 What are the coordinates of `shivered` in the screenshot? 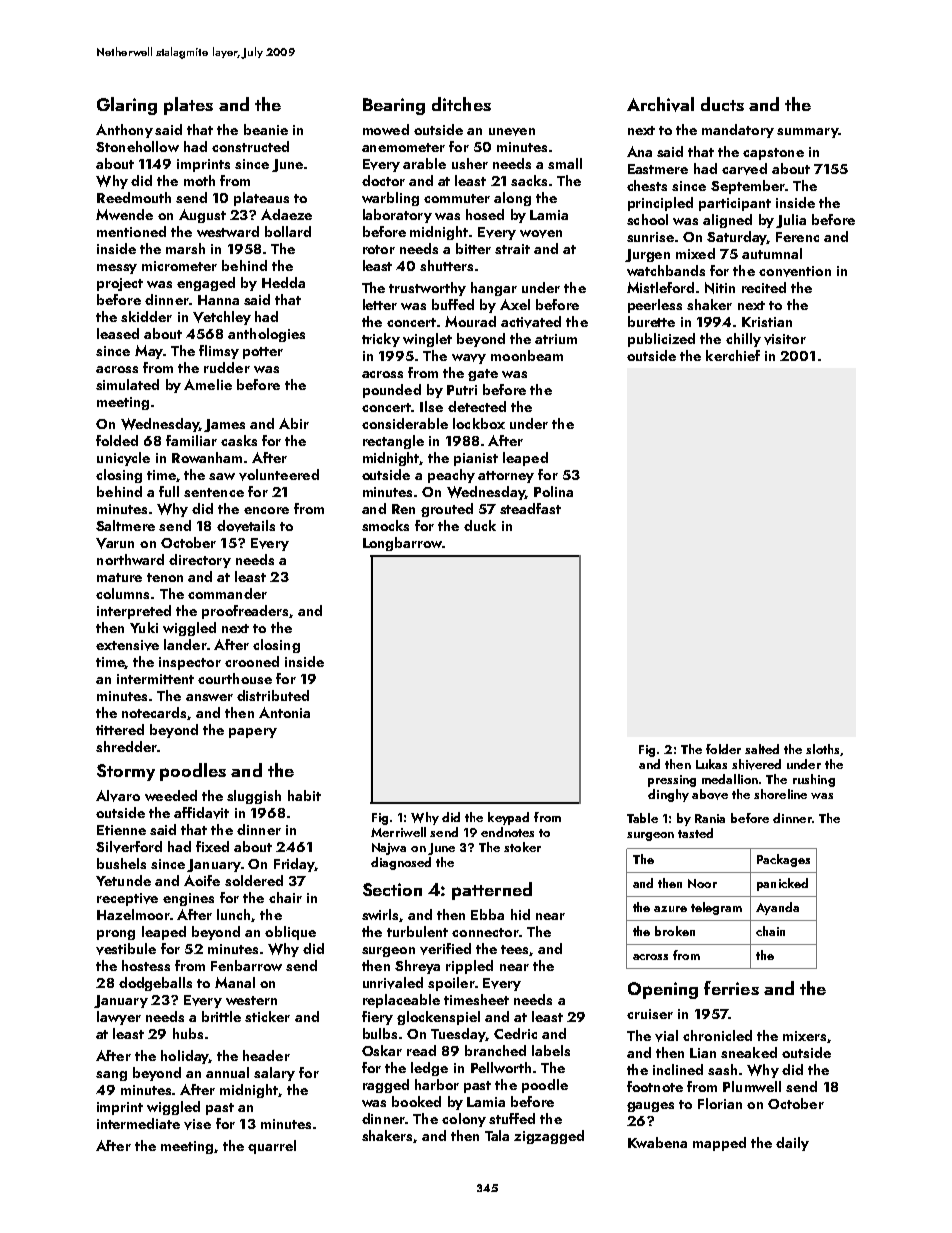 It's located at (756, 764).
